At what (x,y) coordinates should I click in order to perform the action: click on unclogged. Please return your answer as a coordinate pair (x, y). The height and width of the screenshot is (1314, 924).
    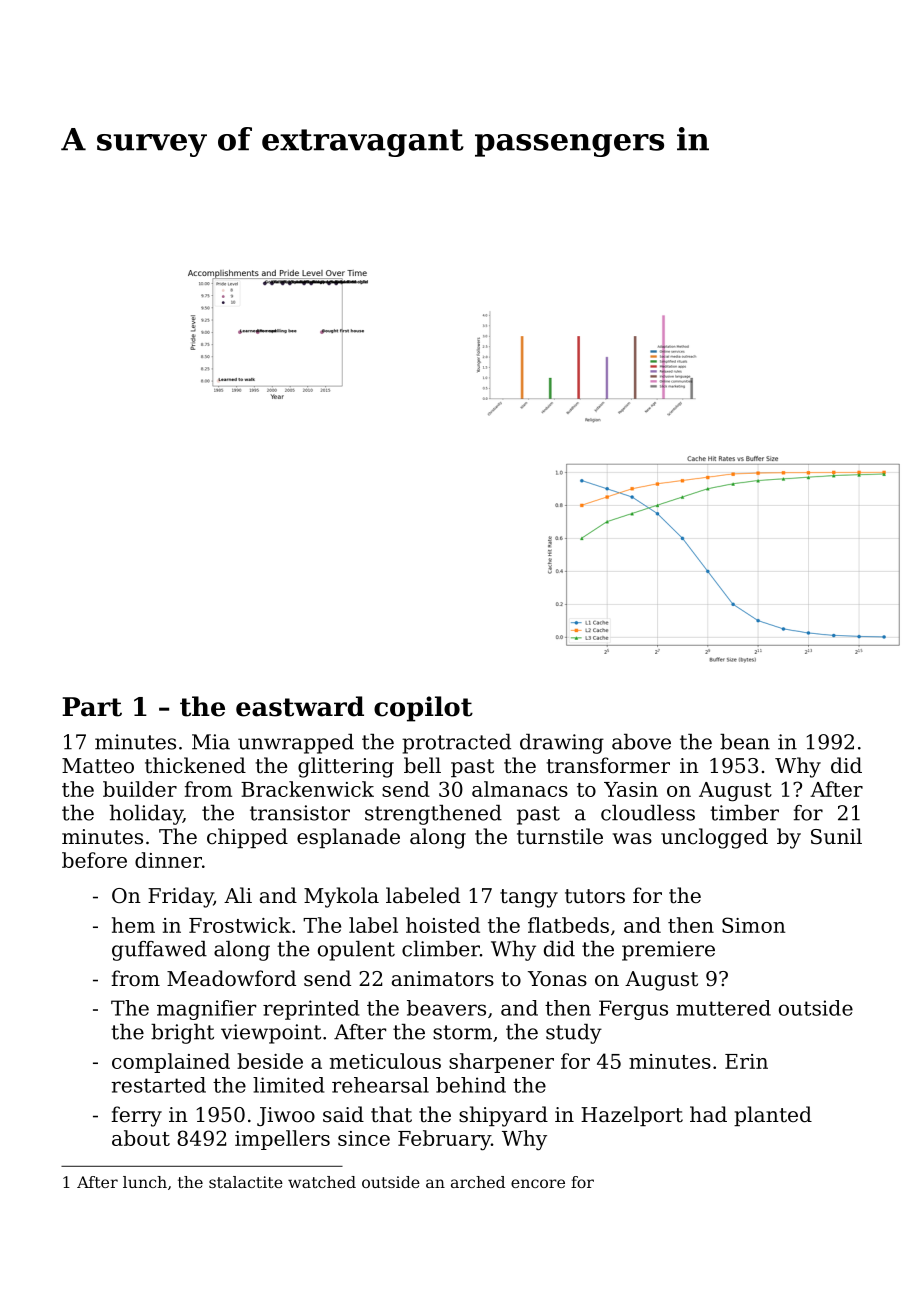
    Looking at the image, I should click on (714, 838).
